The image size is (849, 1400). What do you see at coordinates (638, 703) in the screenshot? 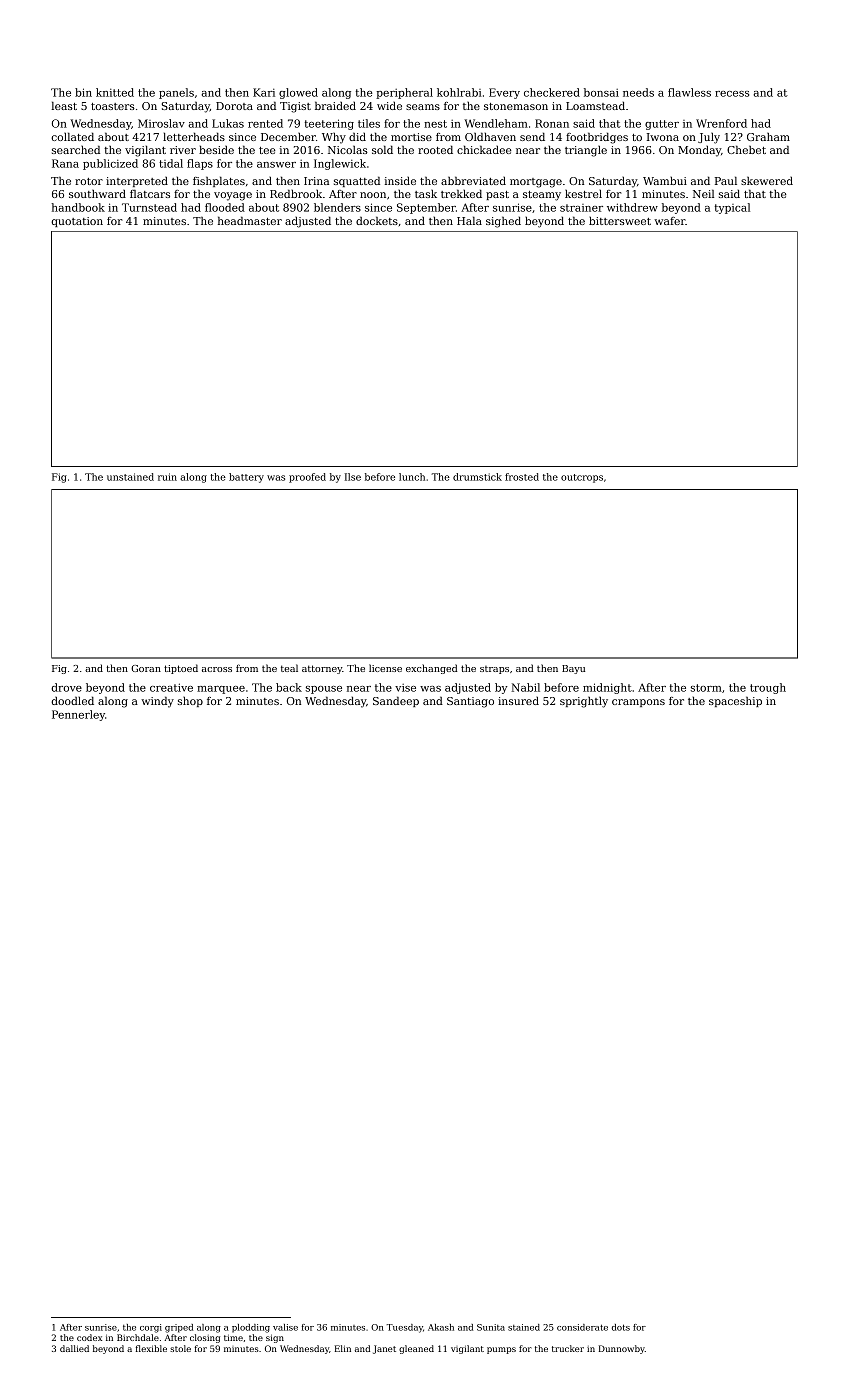
I see `crampons` at bounding box center [638, 703].
